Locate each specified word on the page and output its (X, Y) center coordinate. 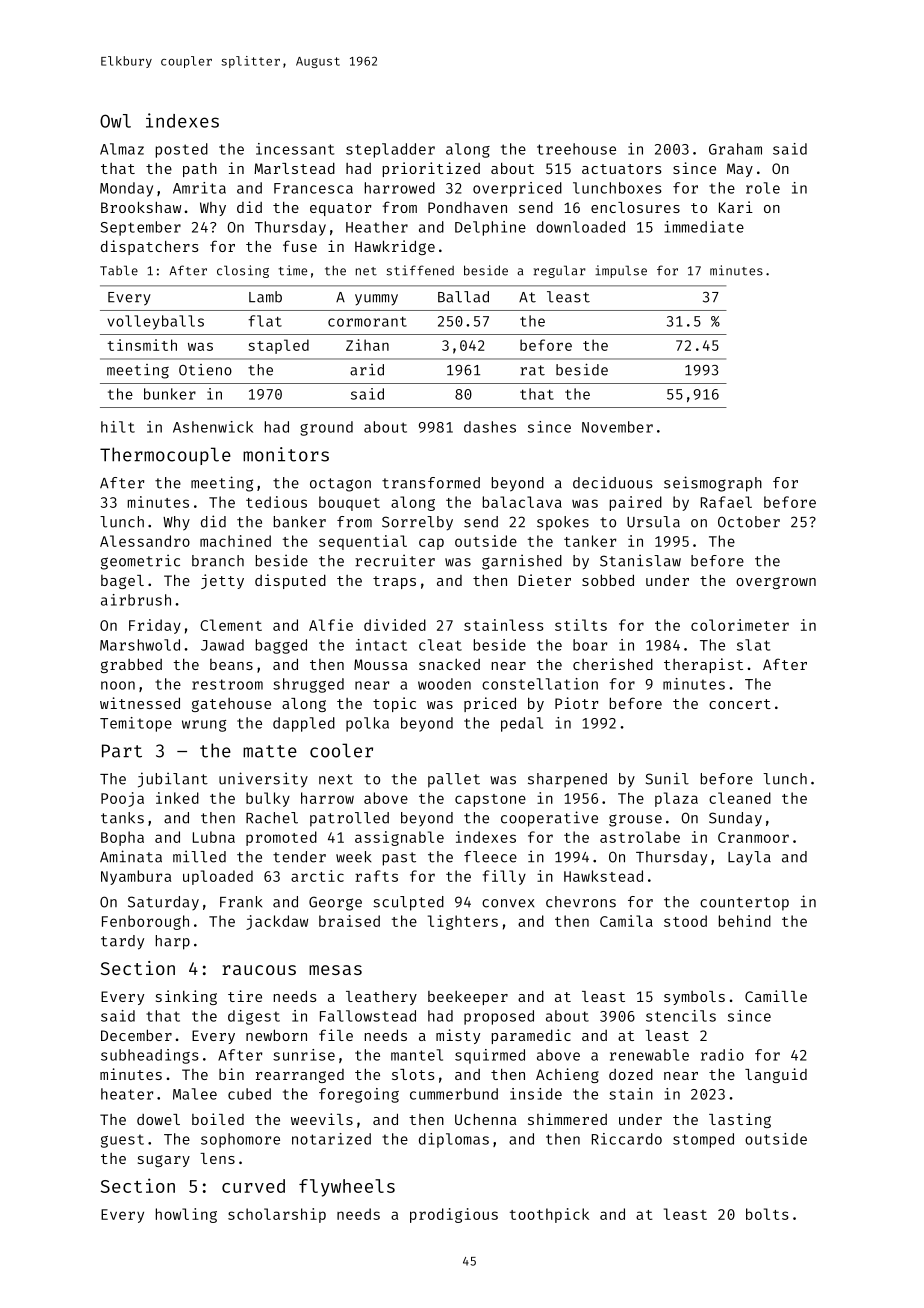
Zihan (367, 345)
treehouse (576, 149)
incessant (295, 149)
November (617, 427)
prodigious (454, 1215)
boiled (218, 1119)
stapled (278, 346)
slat (754, 645)
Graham (735, 149)
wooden (444, 684)
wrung (204, 726)
